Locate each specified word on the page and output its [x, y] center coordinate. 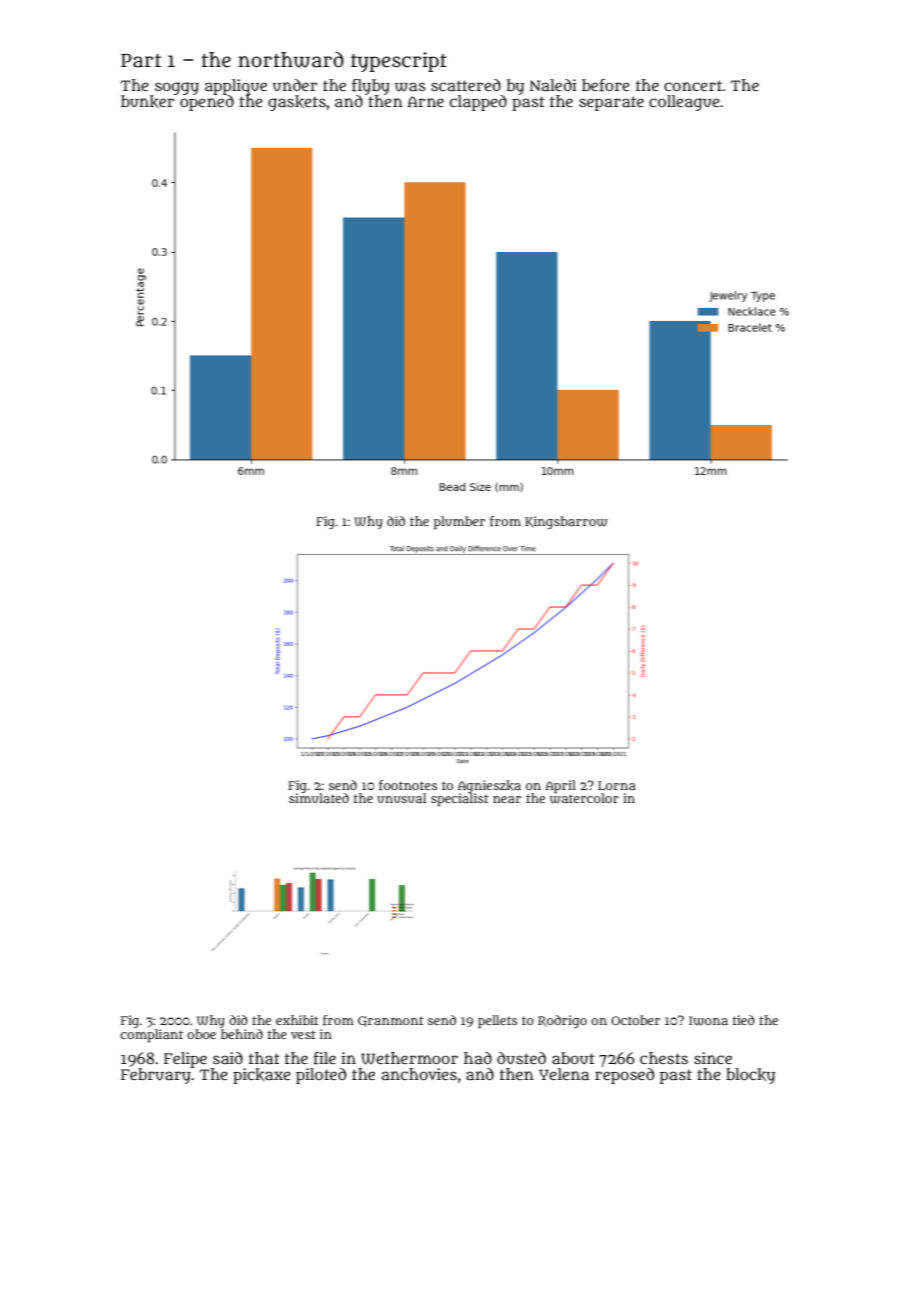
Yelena [564, 1074]
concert [693, 85]
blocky [750, 1076]
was [410, 87]
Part [141, 61]
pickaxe [262, 1076]
